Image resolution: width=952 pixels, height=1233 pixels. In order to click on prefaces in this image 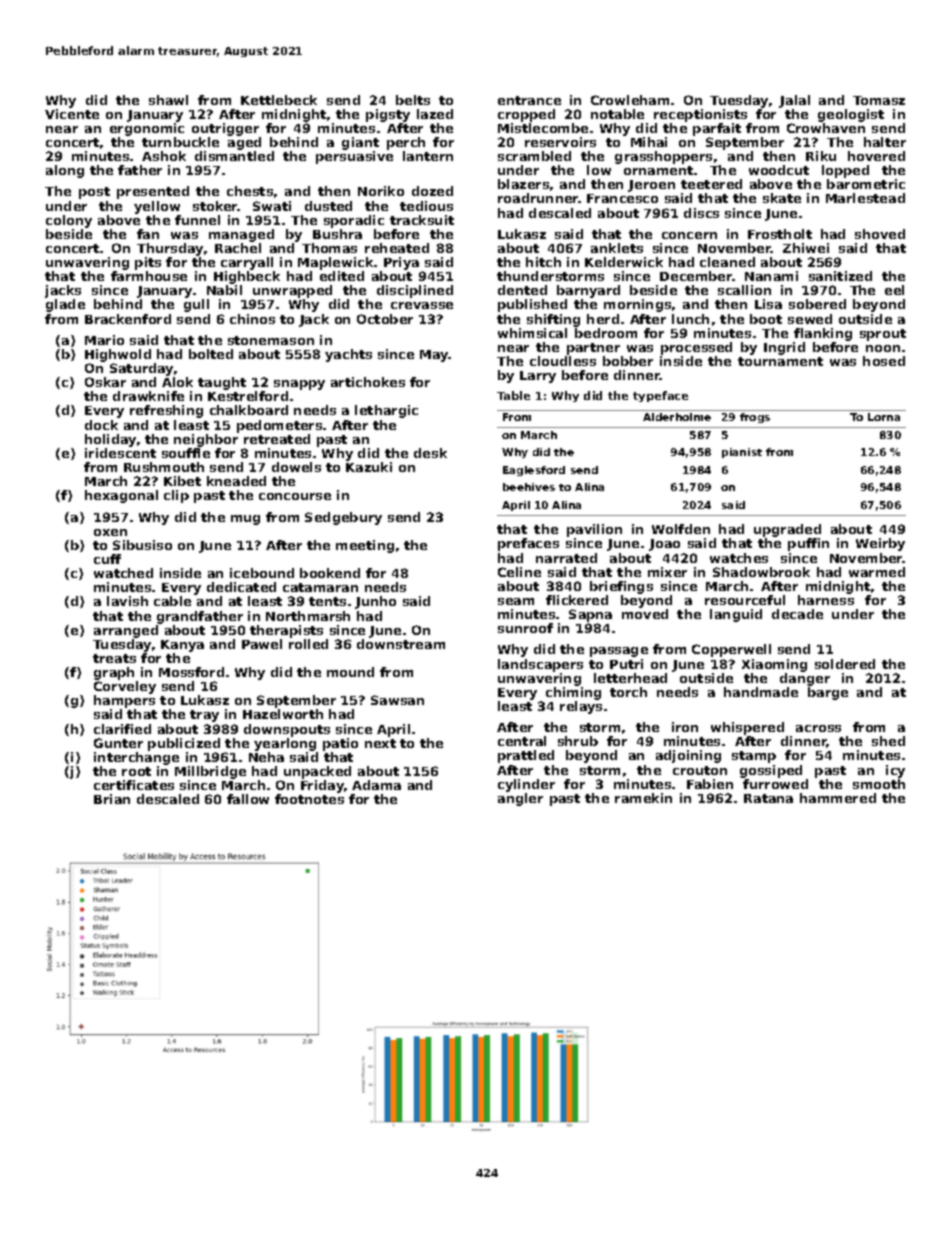, I will do `click(528, 544)`.
